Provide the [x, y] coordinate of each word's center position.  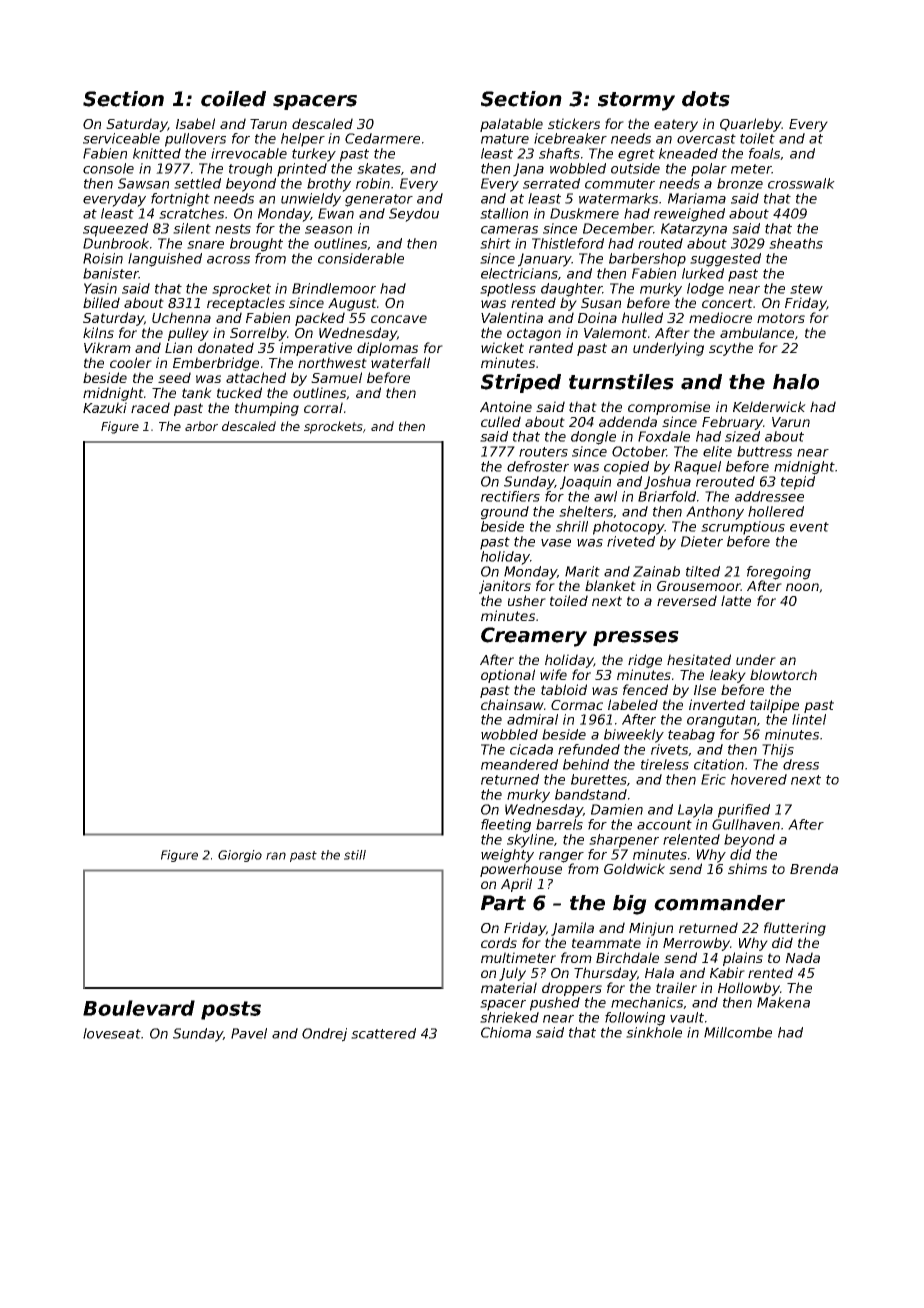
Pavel [249, 1033]
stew [806, 289]
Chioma [506, 1032]
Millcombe [738, 1032]
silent [192, 228]
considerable [361, 258]
